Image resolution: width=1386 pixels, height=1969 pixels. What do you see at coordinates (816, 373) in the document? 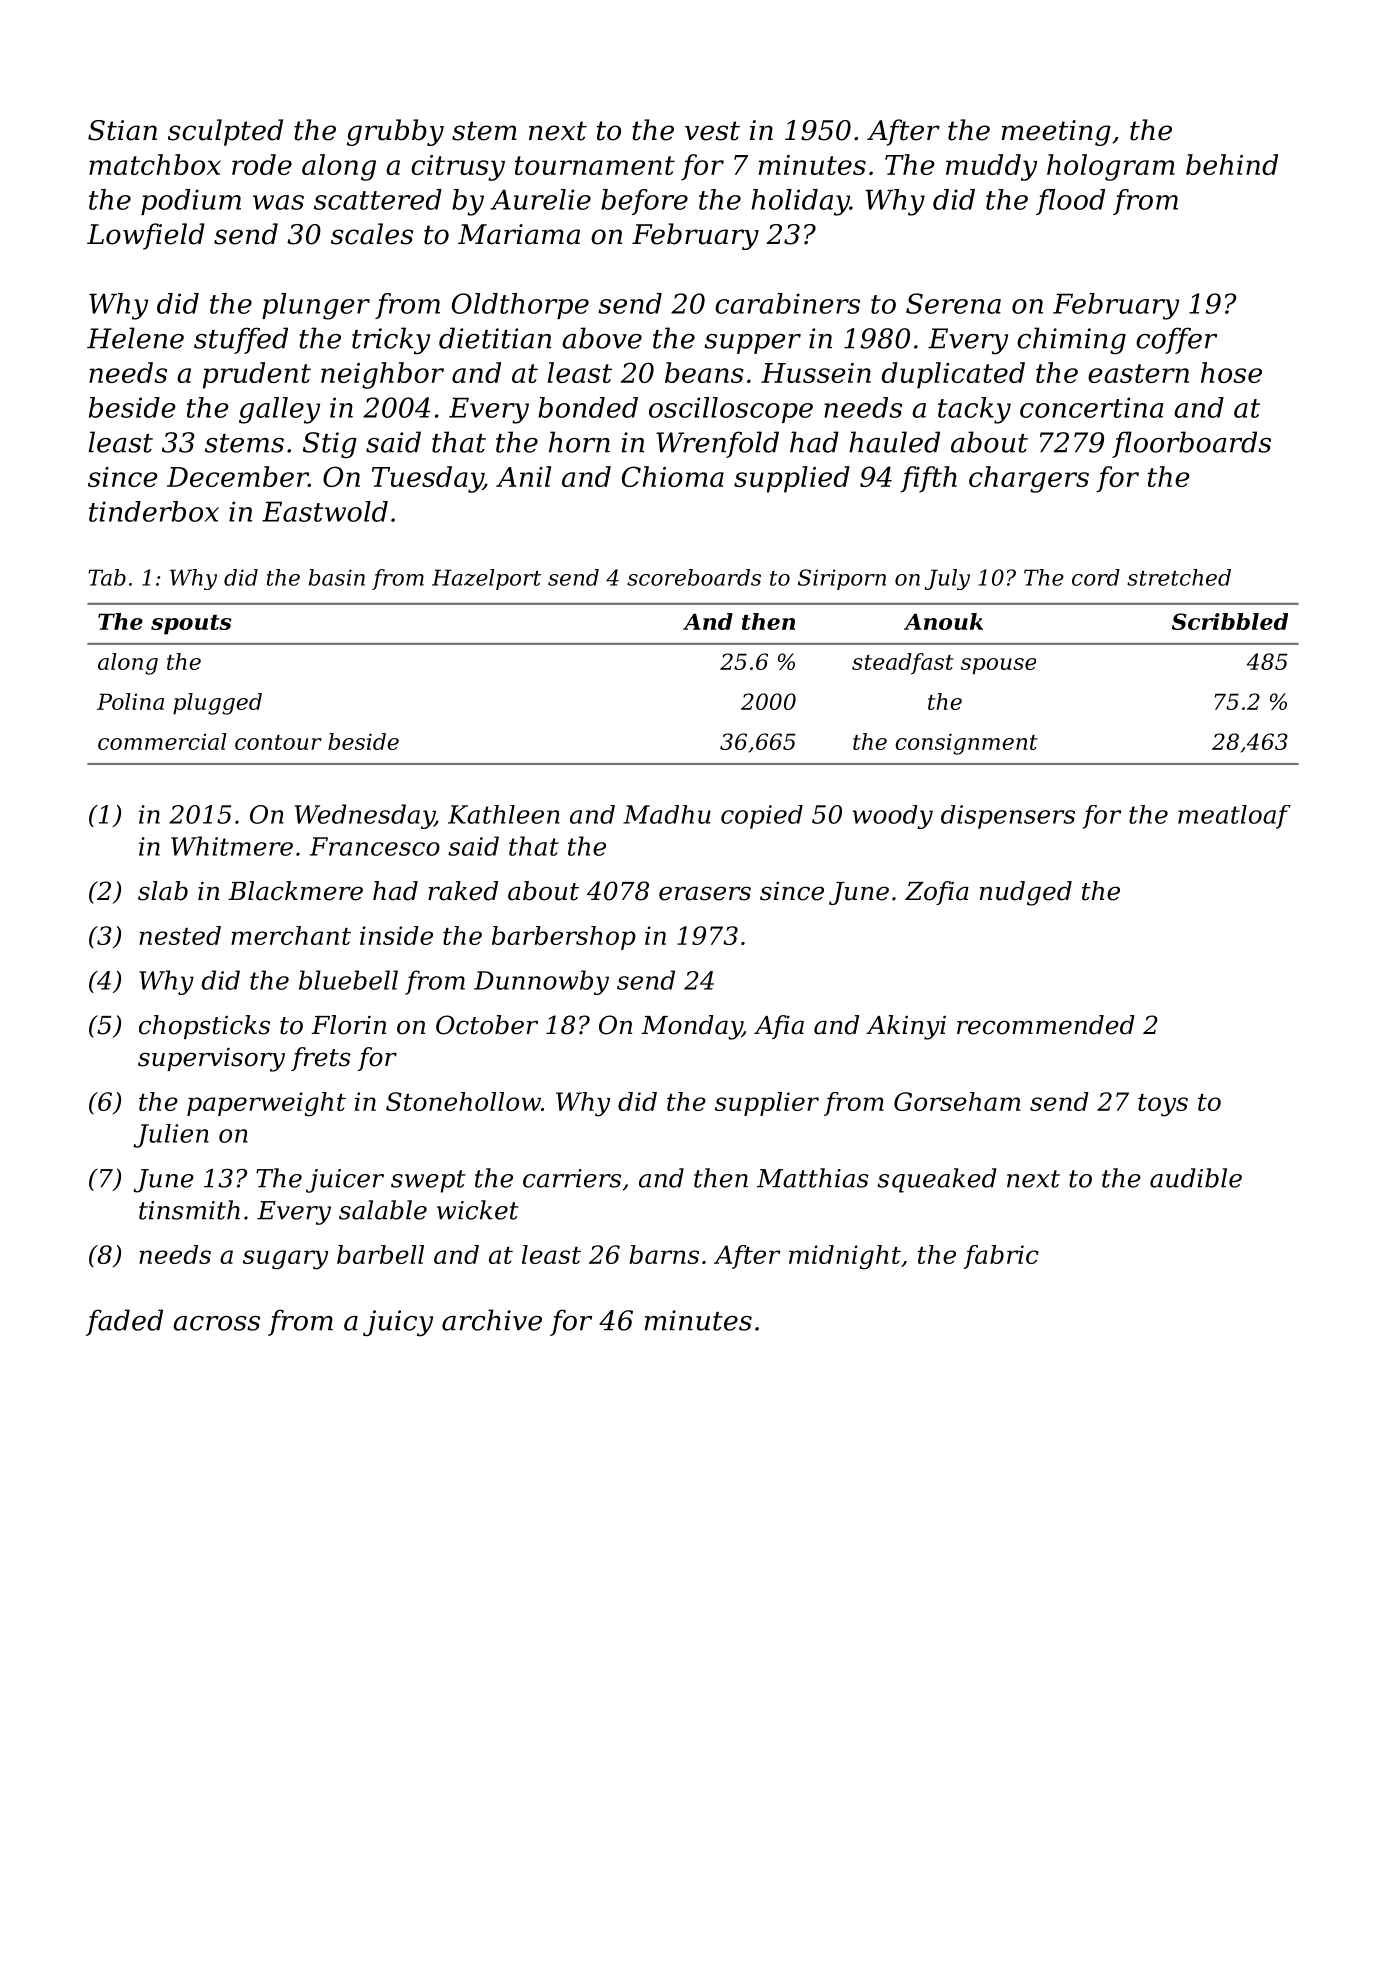
I see `Hussein` at bounding box center [816, 373].
